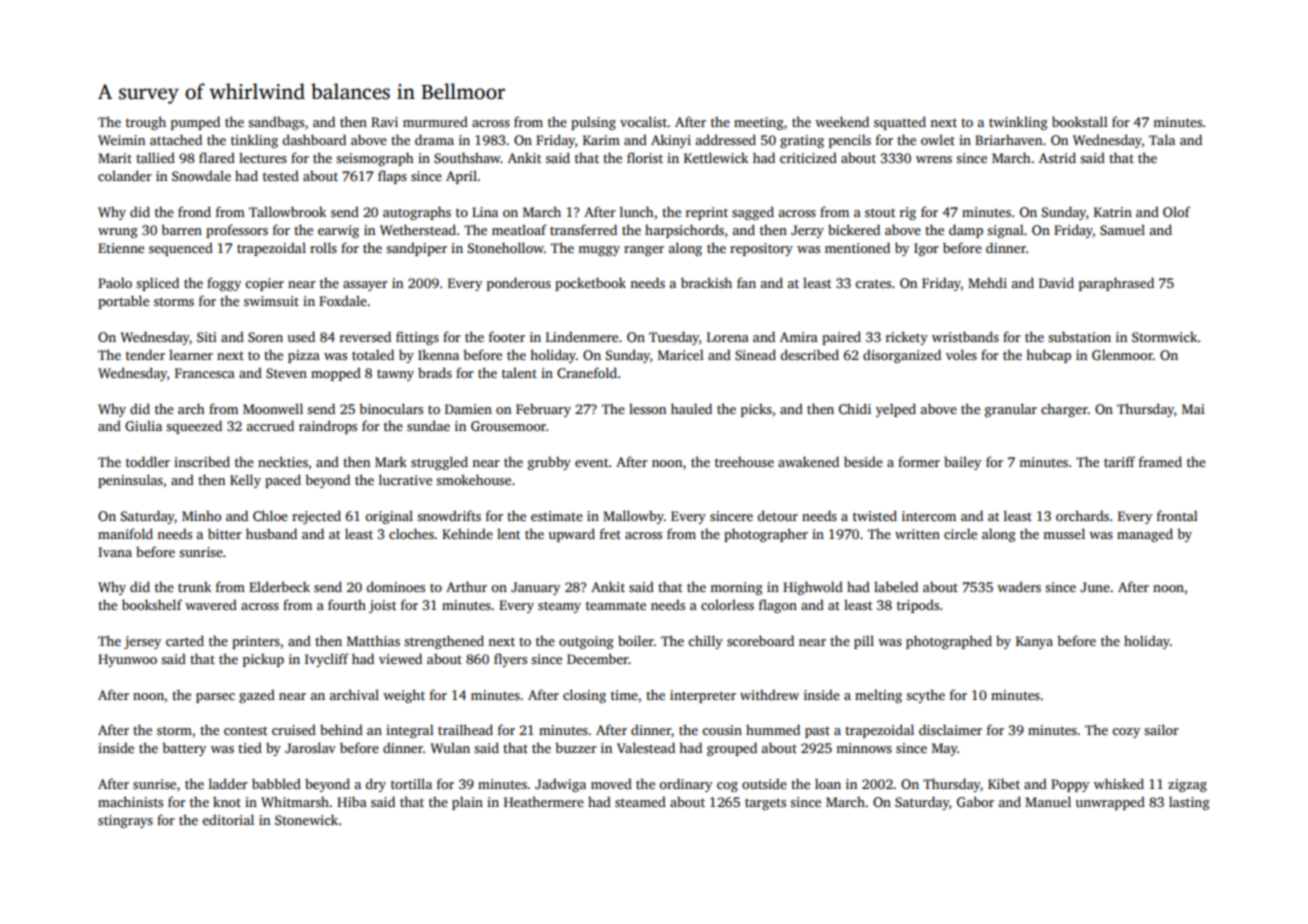  What do you see at coordinates (549, 463) in the screenshot?
I see `grubby` at bounding box center [549, 463].
